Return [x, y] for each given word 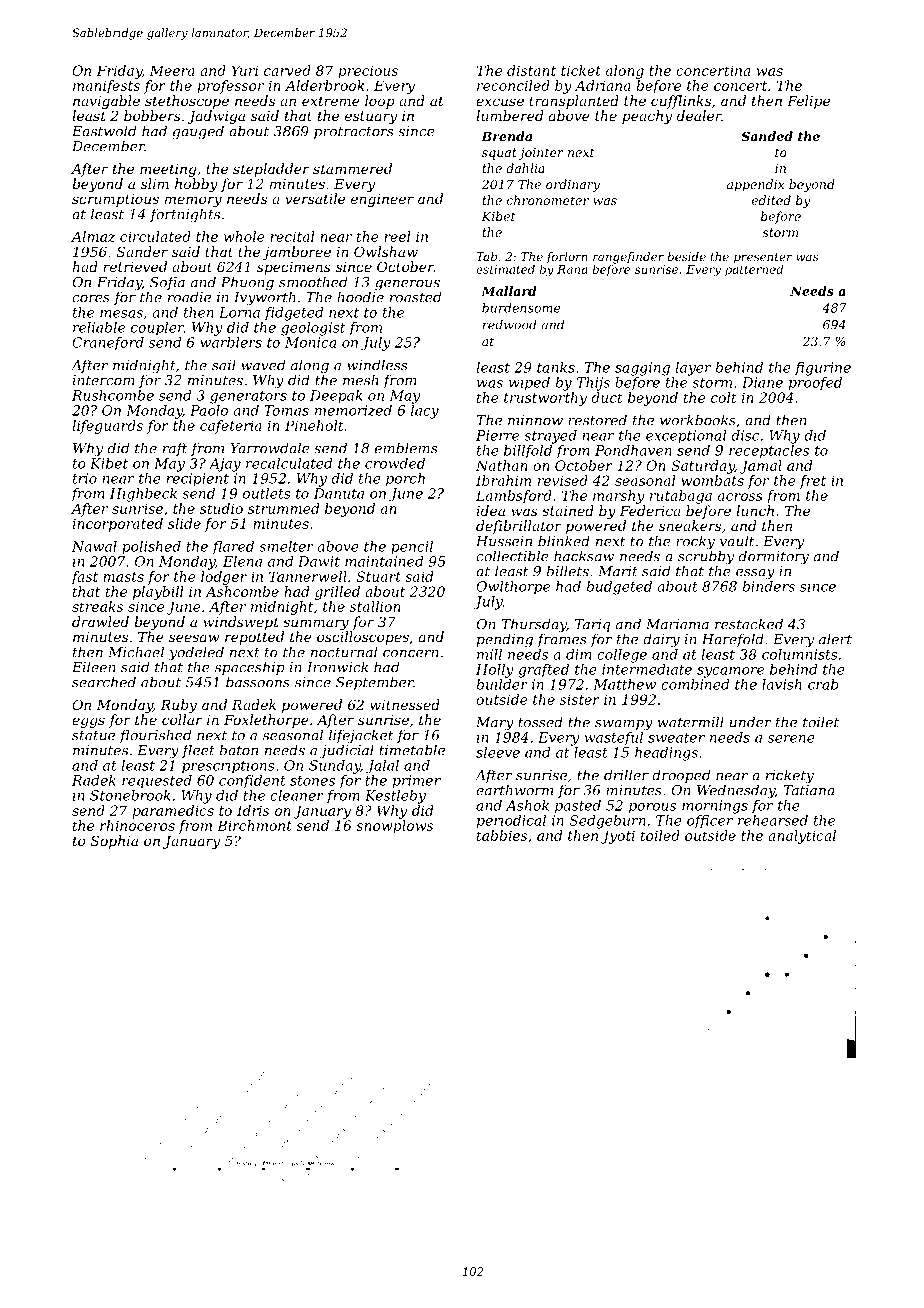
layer [693, 369]
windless [377, 365]
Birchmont [254, 825]
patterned [754, 270]
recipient [197, 480]
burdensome [521, 308]
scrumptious [115, 200]
